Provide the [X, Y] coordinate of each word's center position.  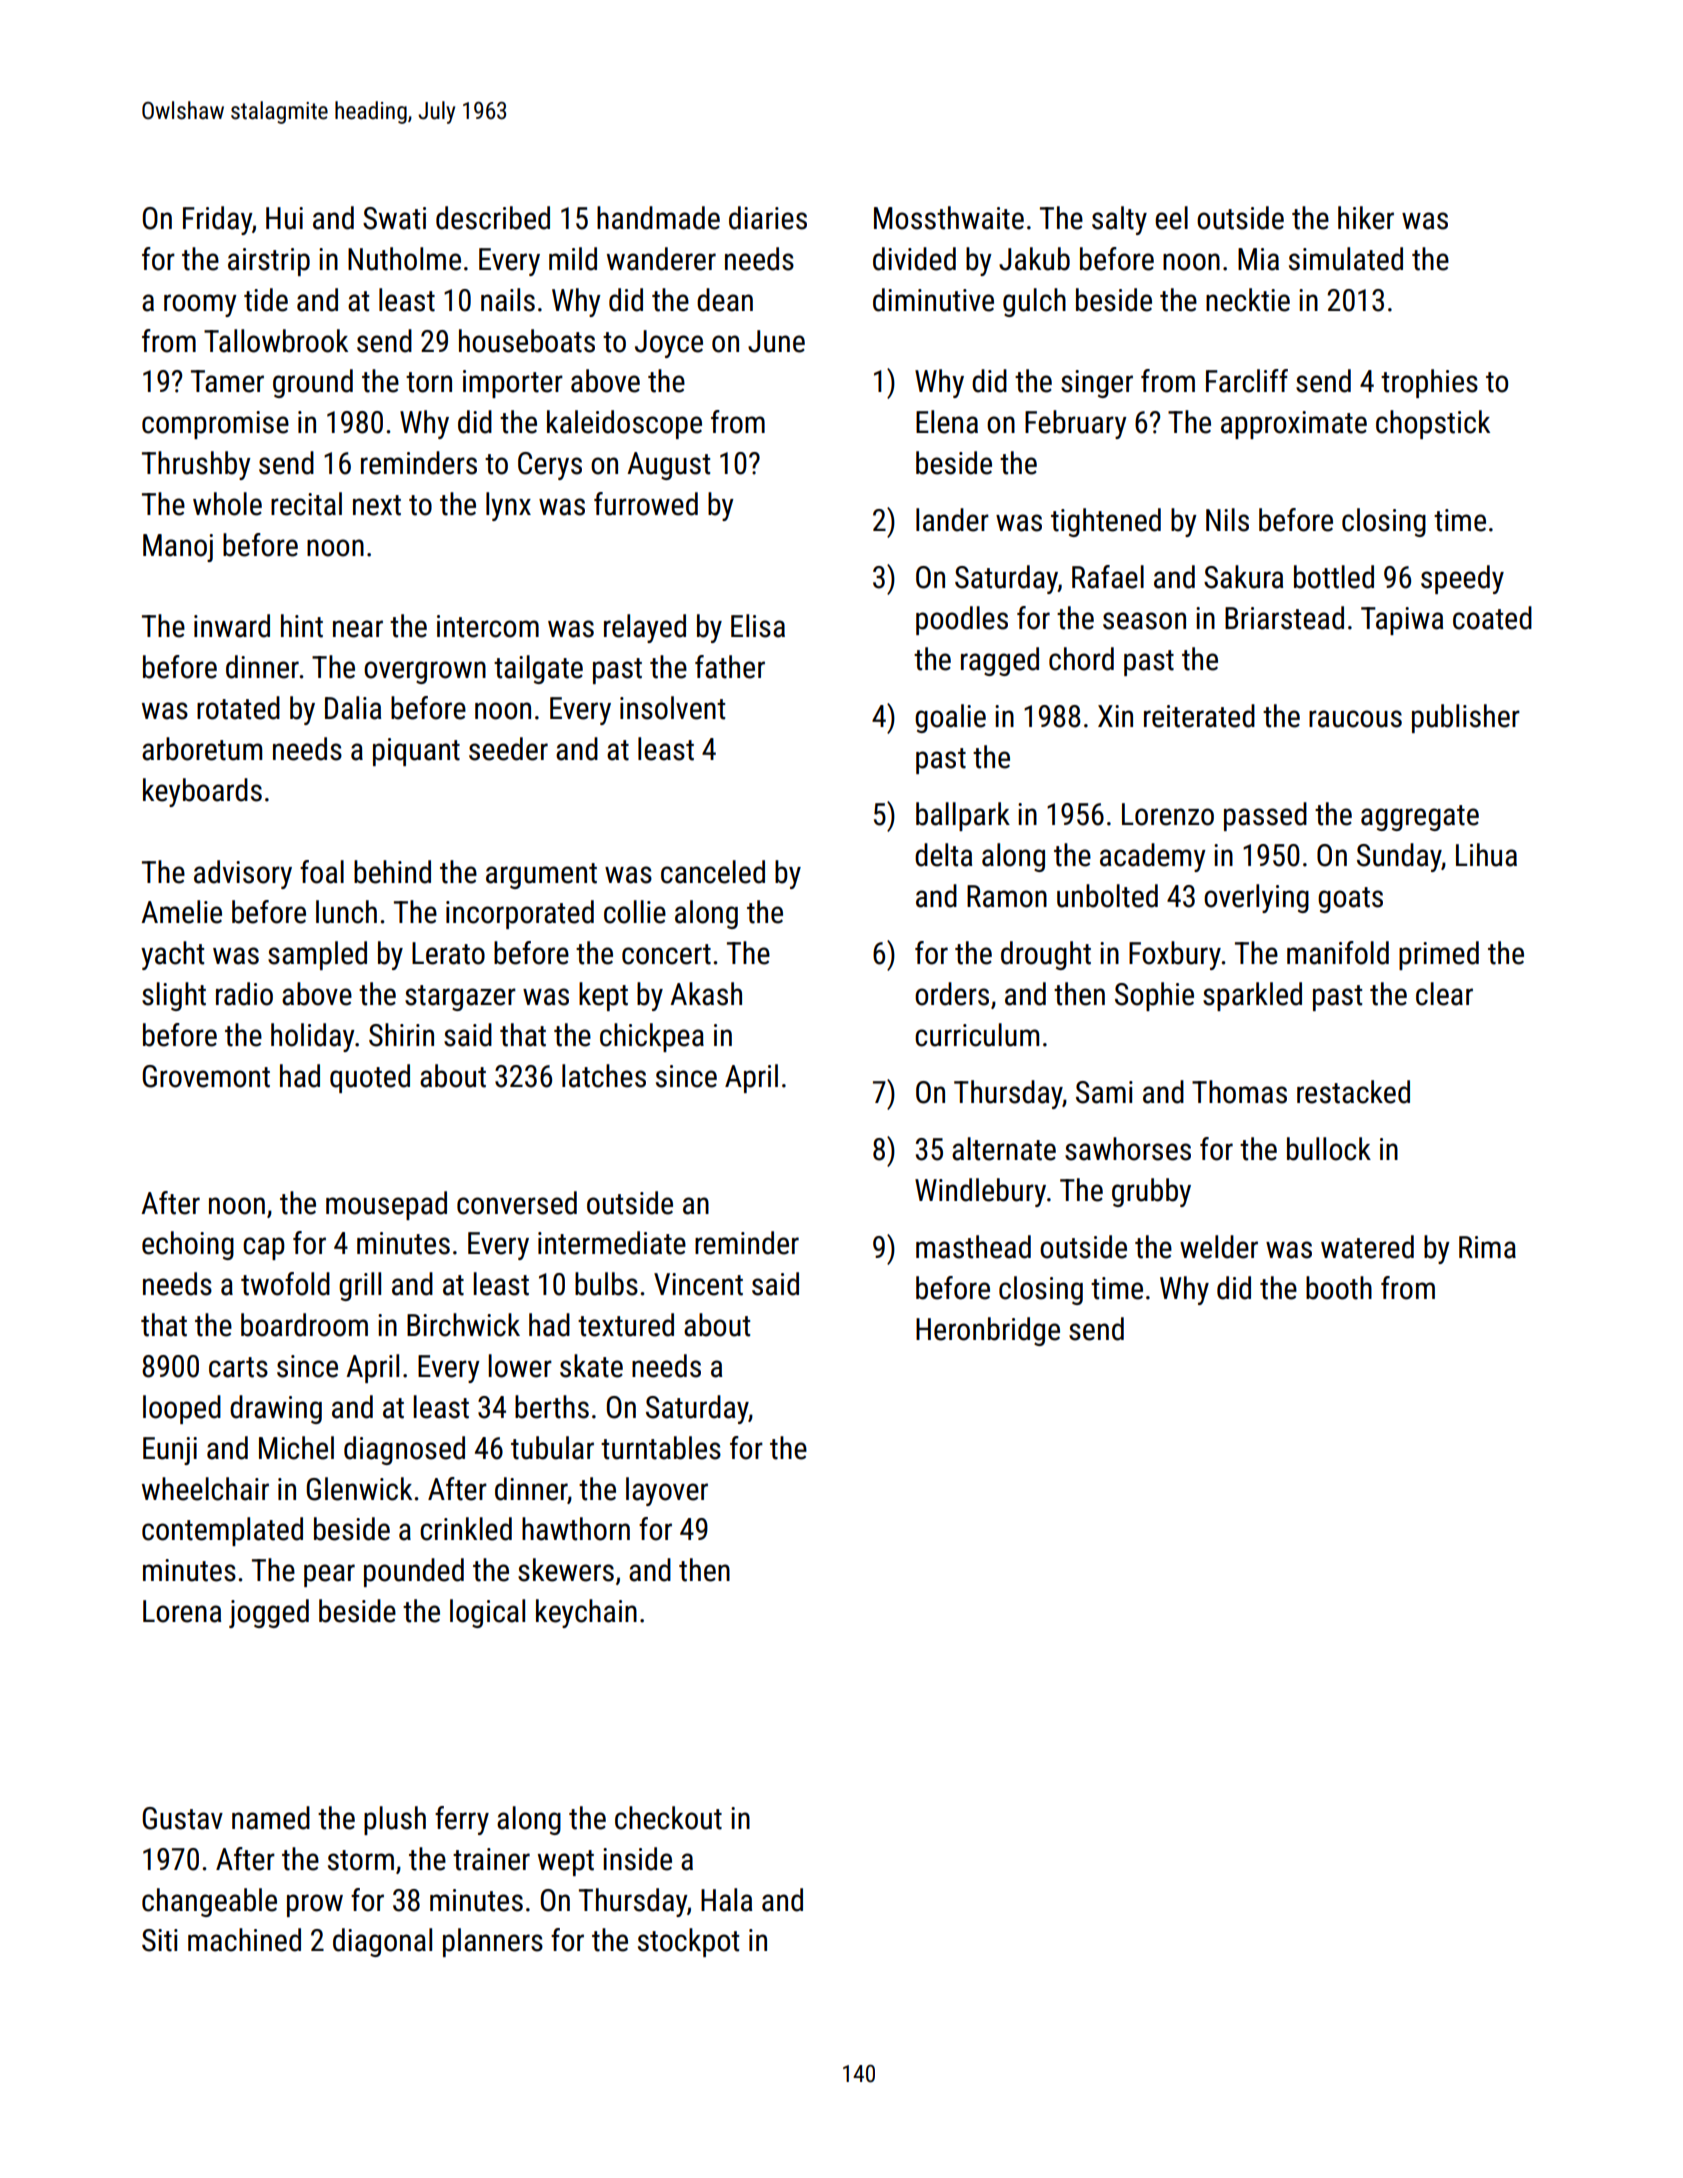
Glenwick [359, 1489]
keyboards [202, 792]
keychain [586, 1613]
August [668, 466]
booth [1339, 1288]
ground [313, 383]
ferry [462, 1820]
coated [1492, 618]
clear [1444, 994]
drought [1046, 955]
